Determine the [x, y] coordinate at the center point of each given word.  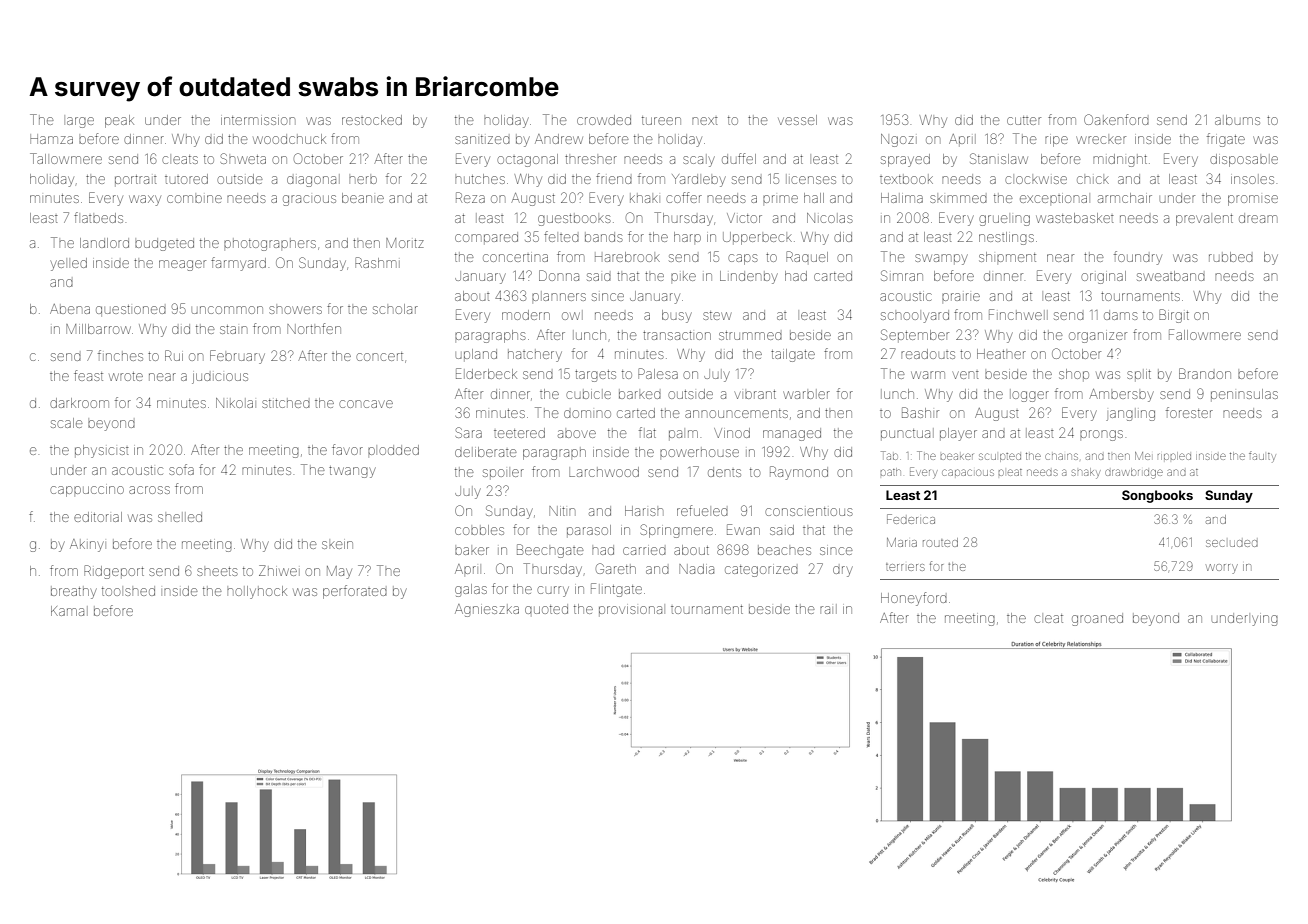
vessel [797, 120]
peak [119, 121]
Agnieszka [487, 610]
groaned [1097, 619]
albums [1237, 120]
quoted [546, 609]
